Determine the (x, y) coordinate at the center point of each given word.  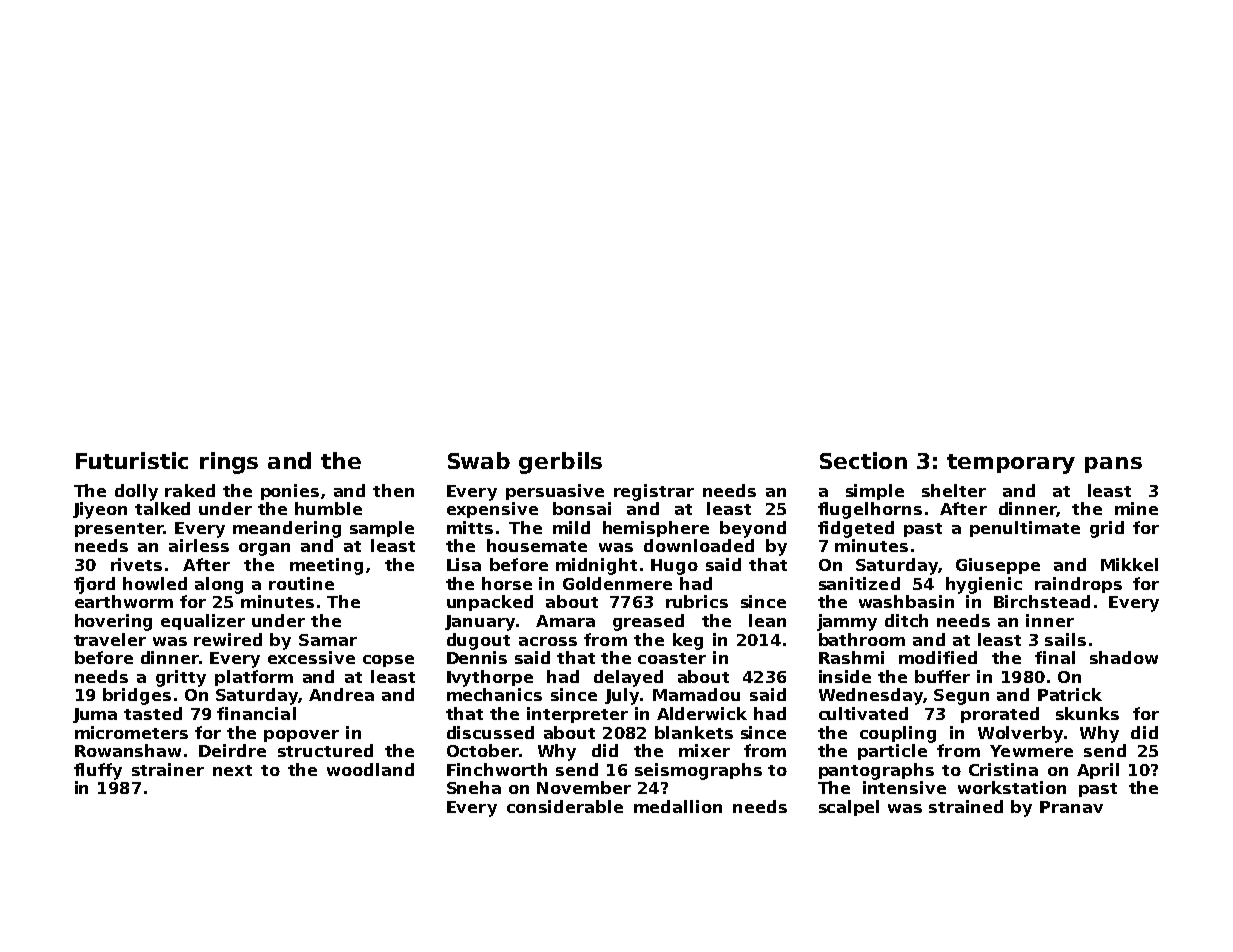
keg (688, 641)
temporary (1011, 464)
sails (1065, 639)
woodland (370, 769)
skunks (1087, 713)
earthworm (124, 601)
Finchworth (497, 769)
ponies (290, 492)
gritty (181, 678)
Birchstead (1042, 601)
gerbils (560, 463)
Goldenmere (617, 583)
